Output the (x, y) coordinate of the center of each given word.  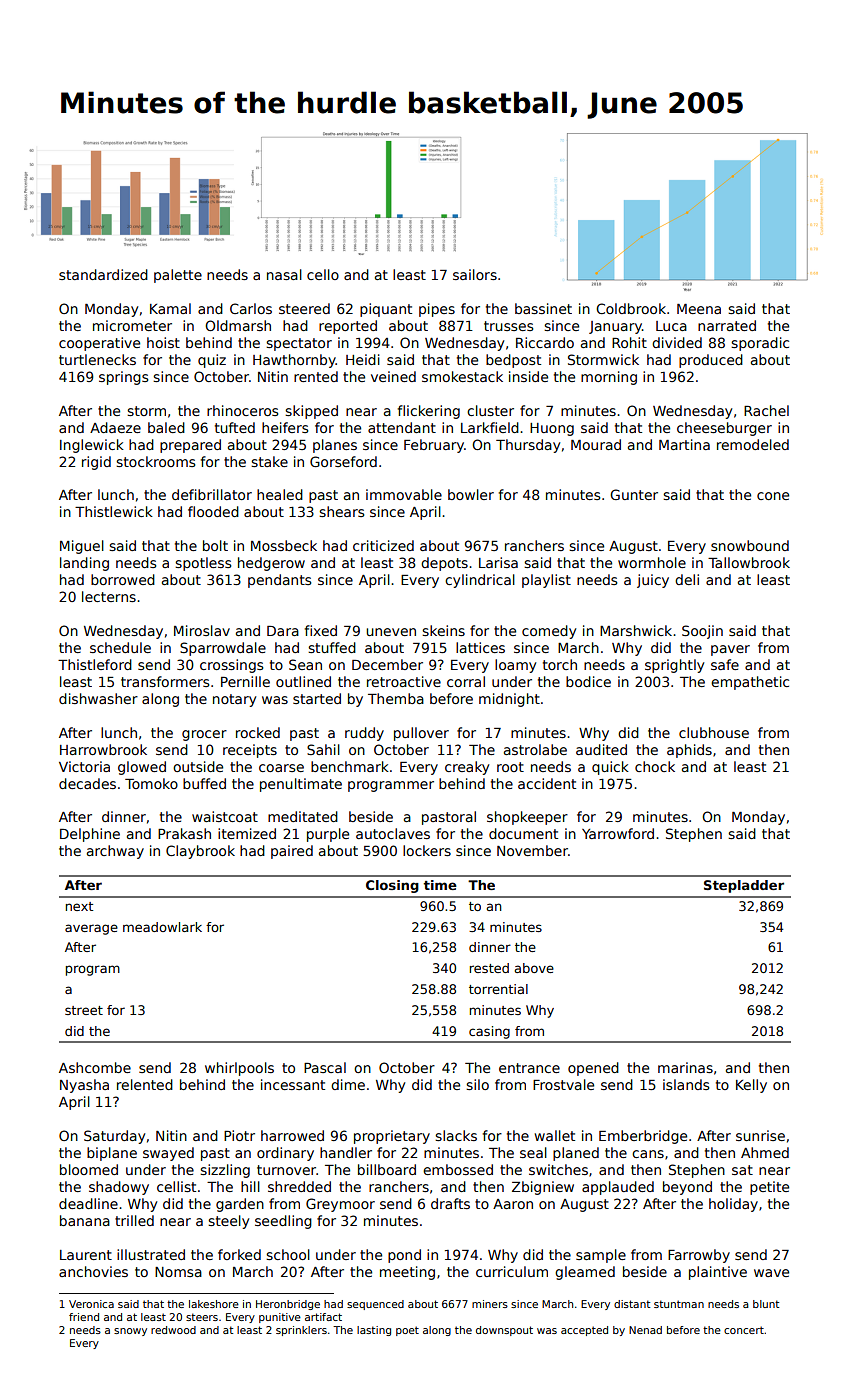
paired (292, 852)
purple (328, 835)
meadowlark (162, 927)
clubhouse (714, 732)
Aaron (513, 1204)
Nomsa (178, 1272)
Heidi (363, 359)
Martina (684, 444)
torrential (498, 989)
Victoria (84, 766)
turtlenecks (97, 359)
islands (686, 1084)
